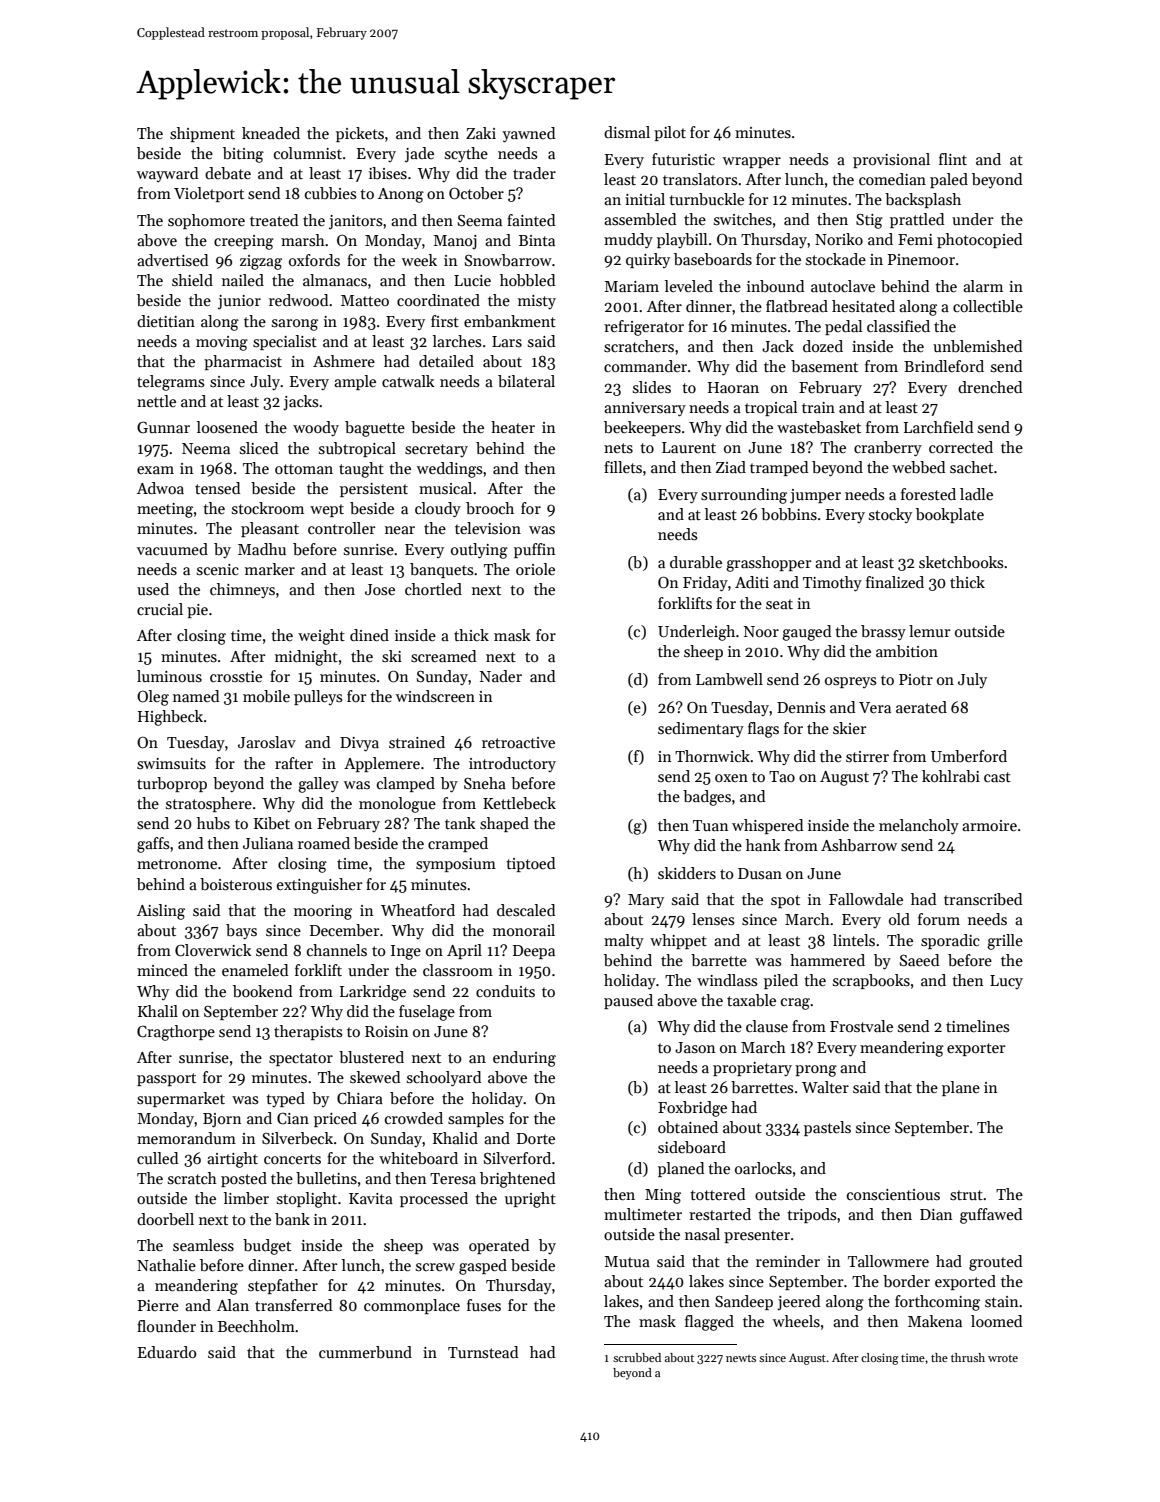  I want to click on flint, so click(953, 159).
